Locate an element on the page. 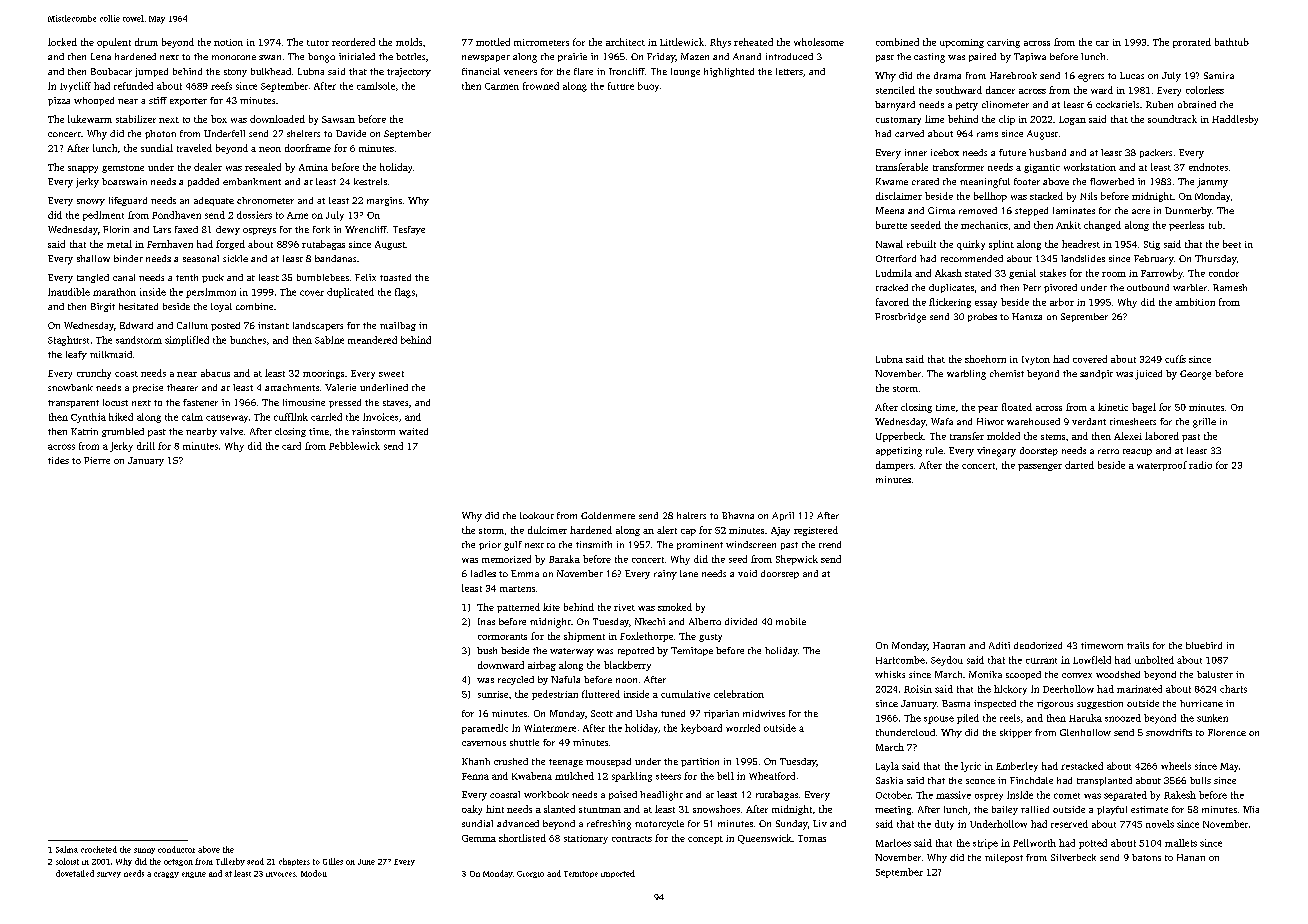 This image has height=924, width=1308. dovetailed is located at coordinates (75, 873).
